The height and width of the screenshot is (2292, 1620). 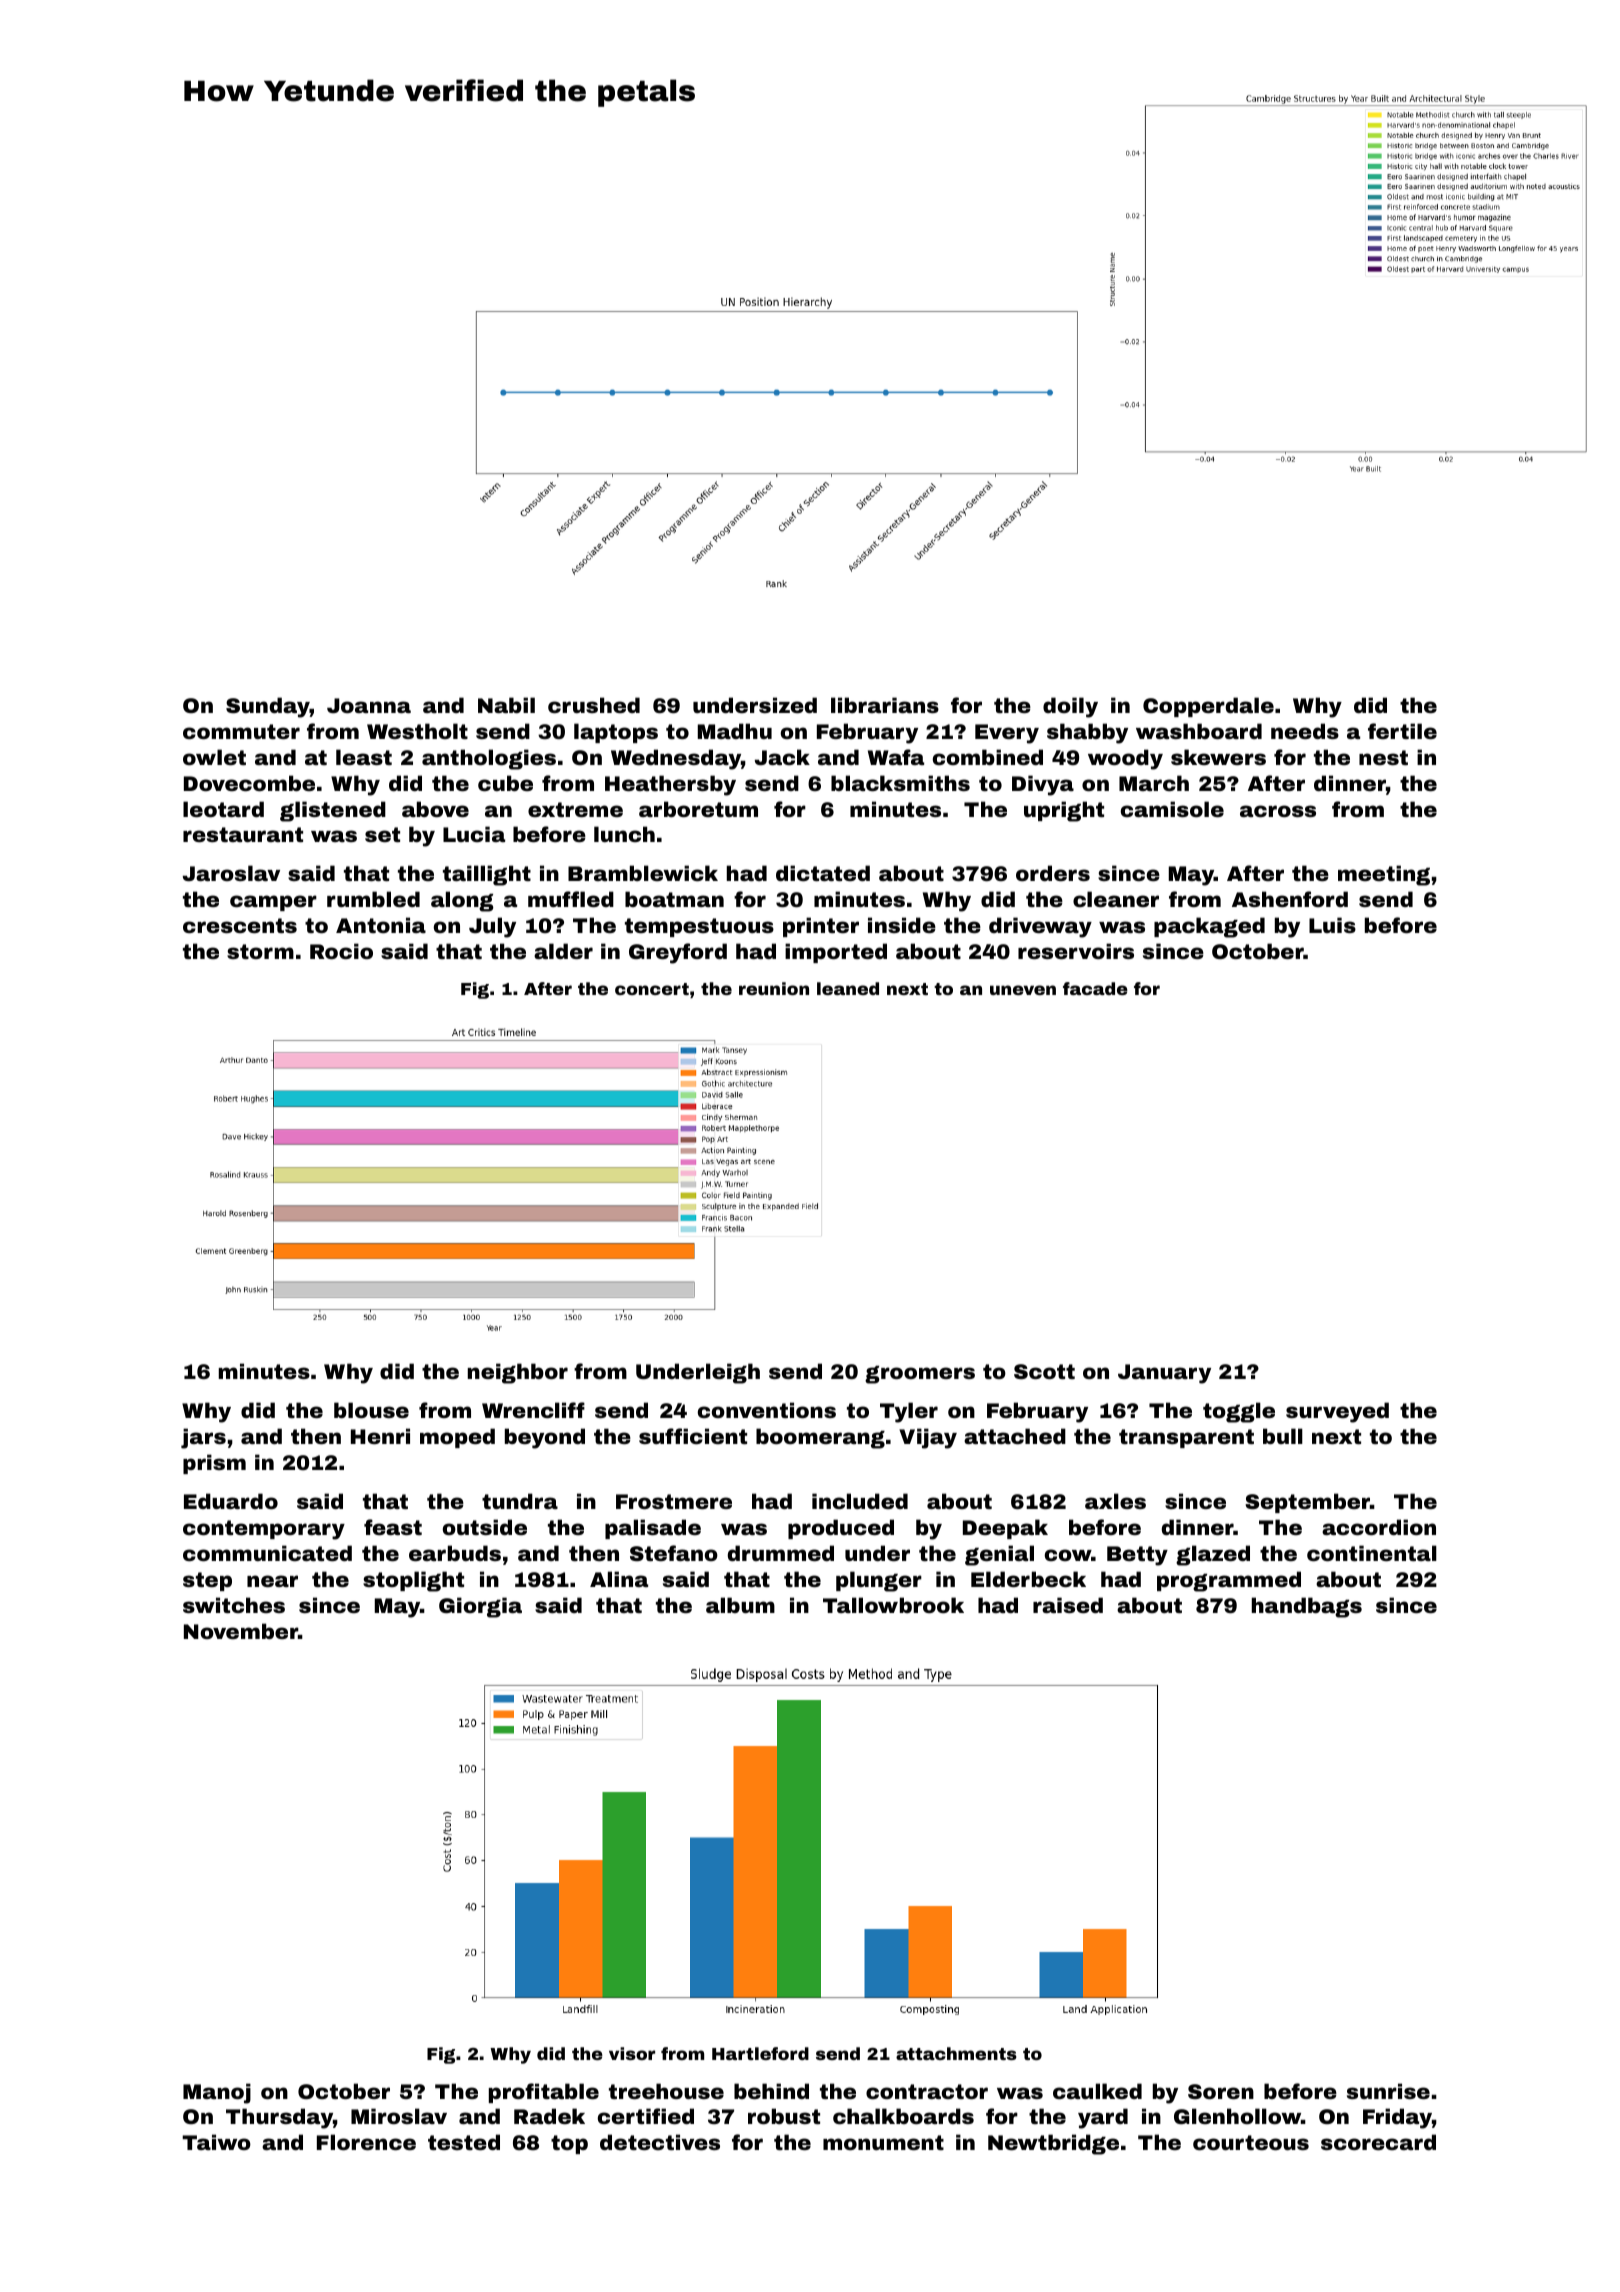 I want to click on neighbor, so click(x=518, y=1373).
